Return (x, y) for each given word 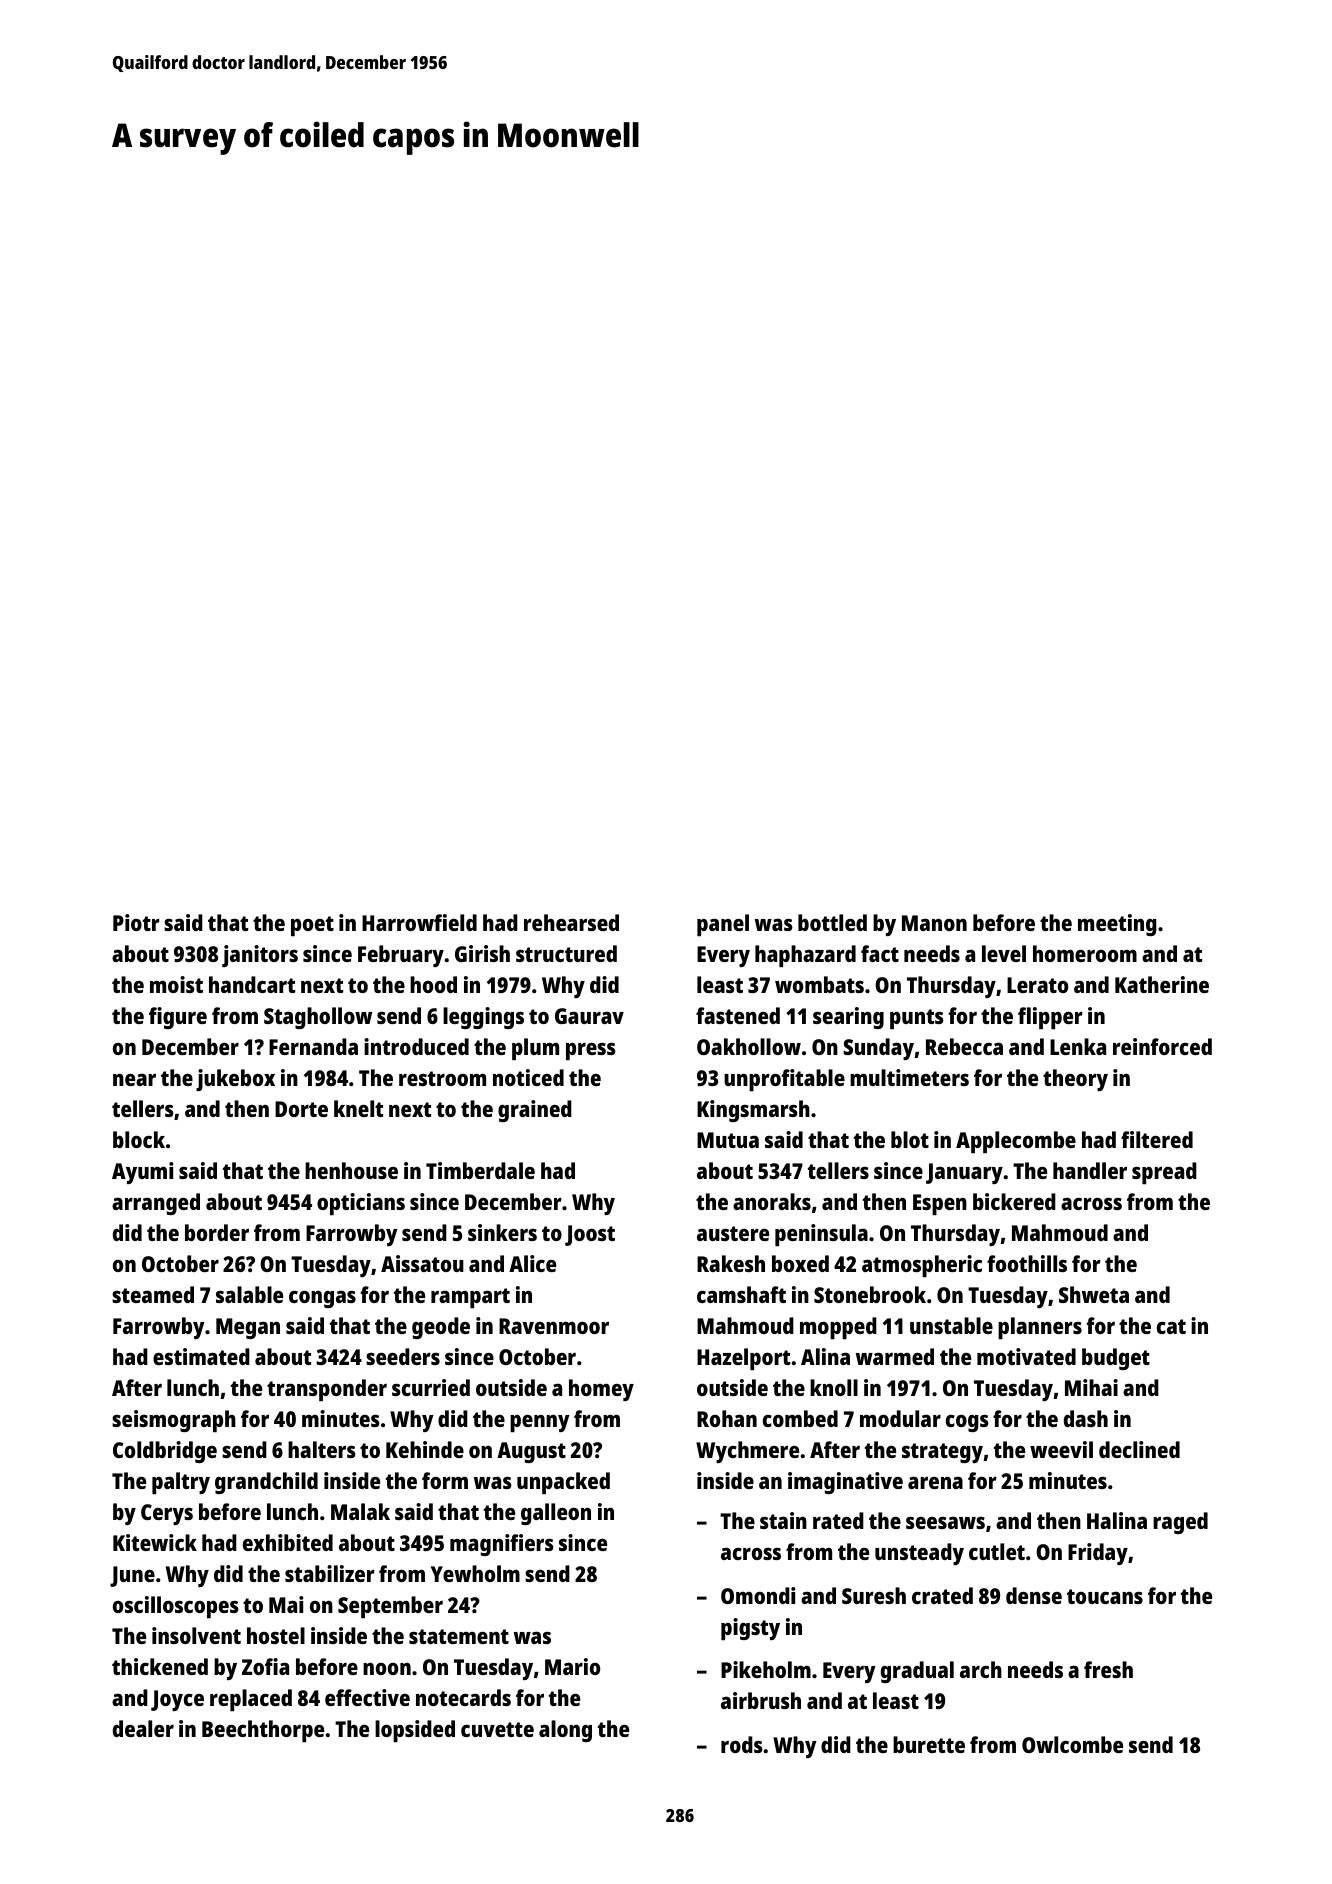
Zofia (265, 1666)
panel (723, 925)
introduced (416, 1046)
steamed (153, 1294)
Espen (940, 1204)
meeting (1117, 925)
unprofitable (784, 1080)
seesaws (945, 1522)
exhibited (288, 1542)
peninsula (821, 1235)
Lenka (1078, 1046)
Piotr (136, 922)
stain (783, 1520)
